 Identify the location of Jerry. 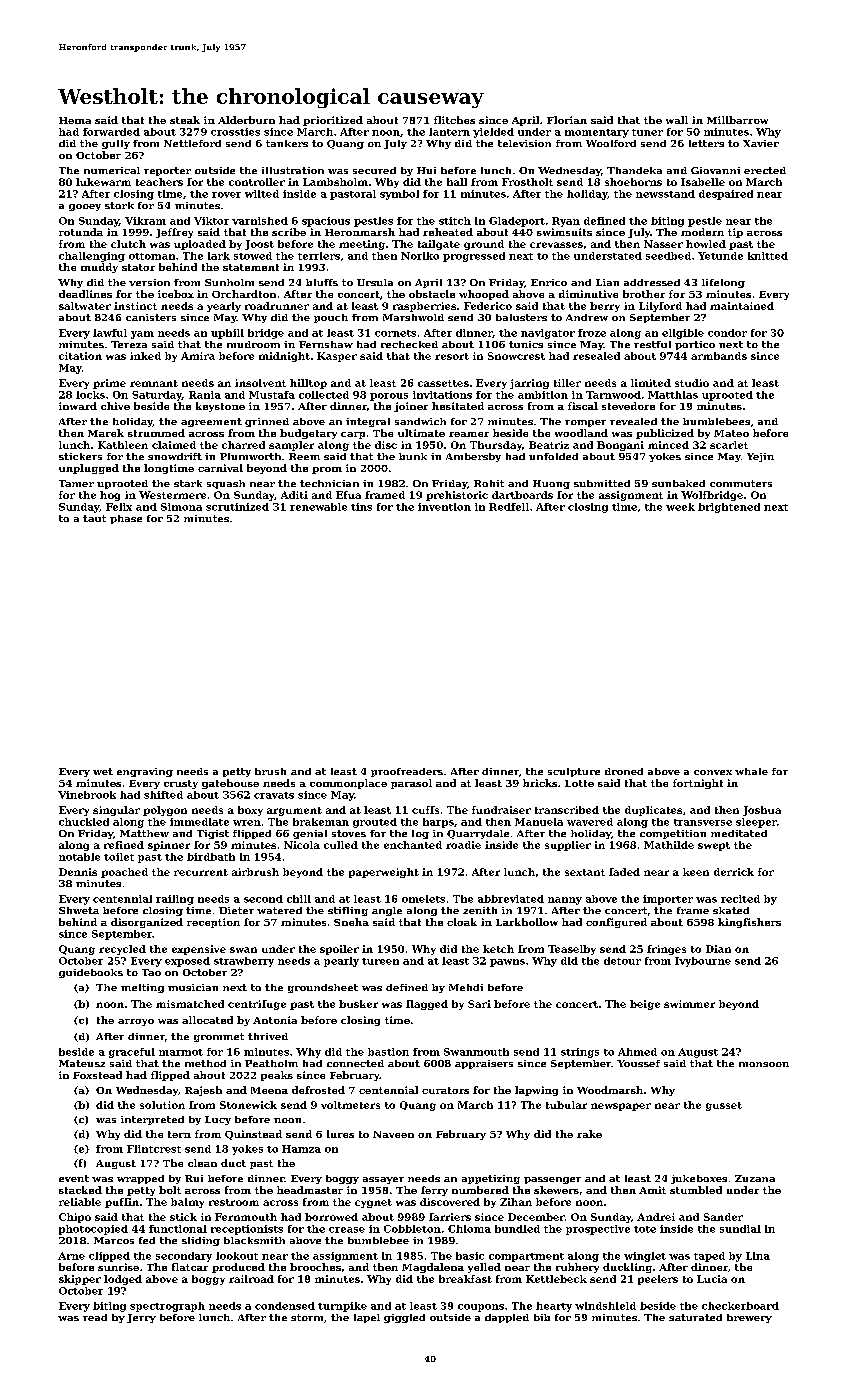
(141, 1318).
